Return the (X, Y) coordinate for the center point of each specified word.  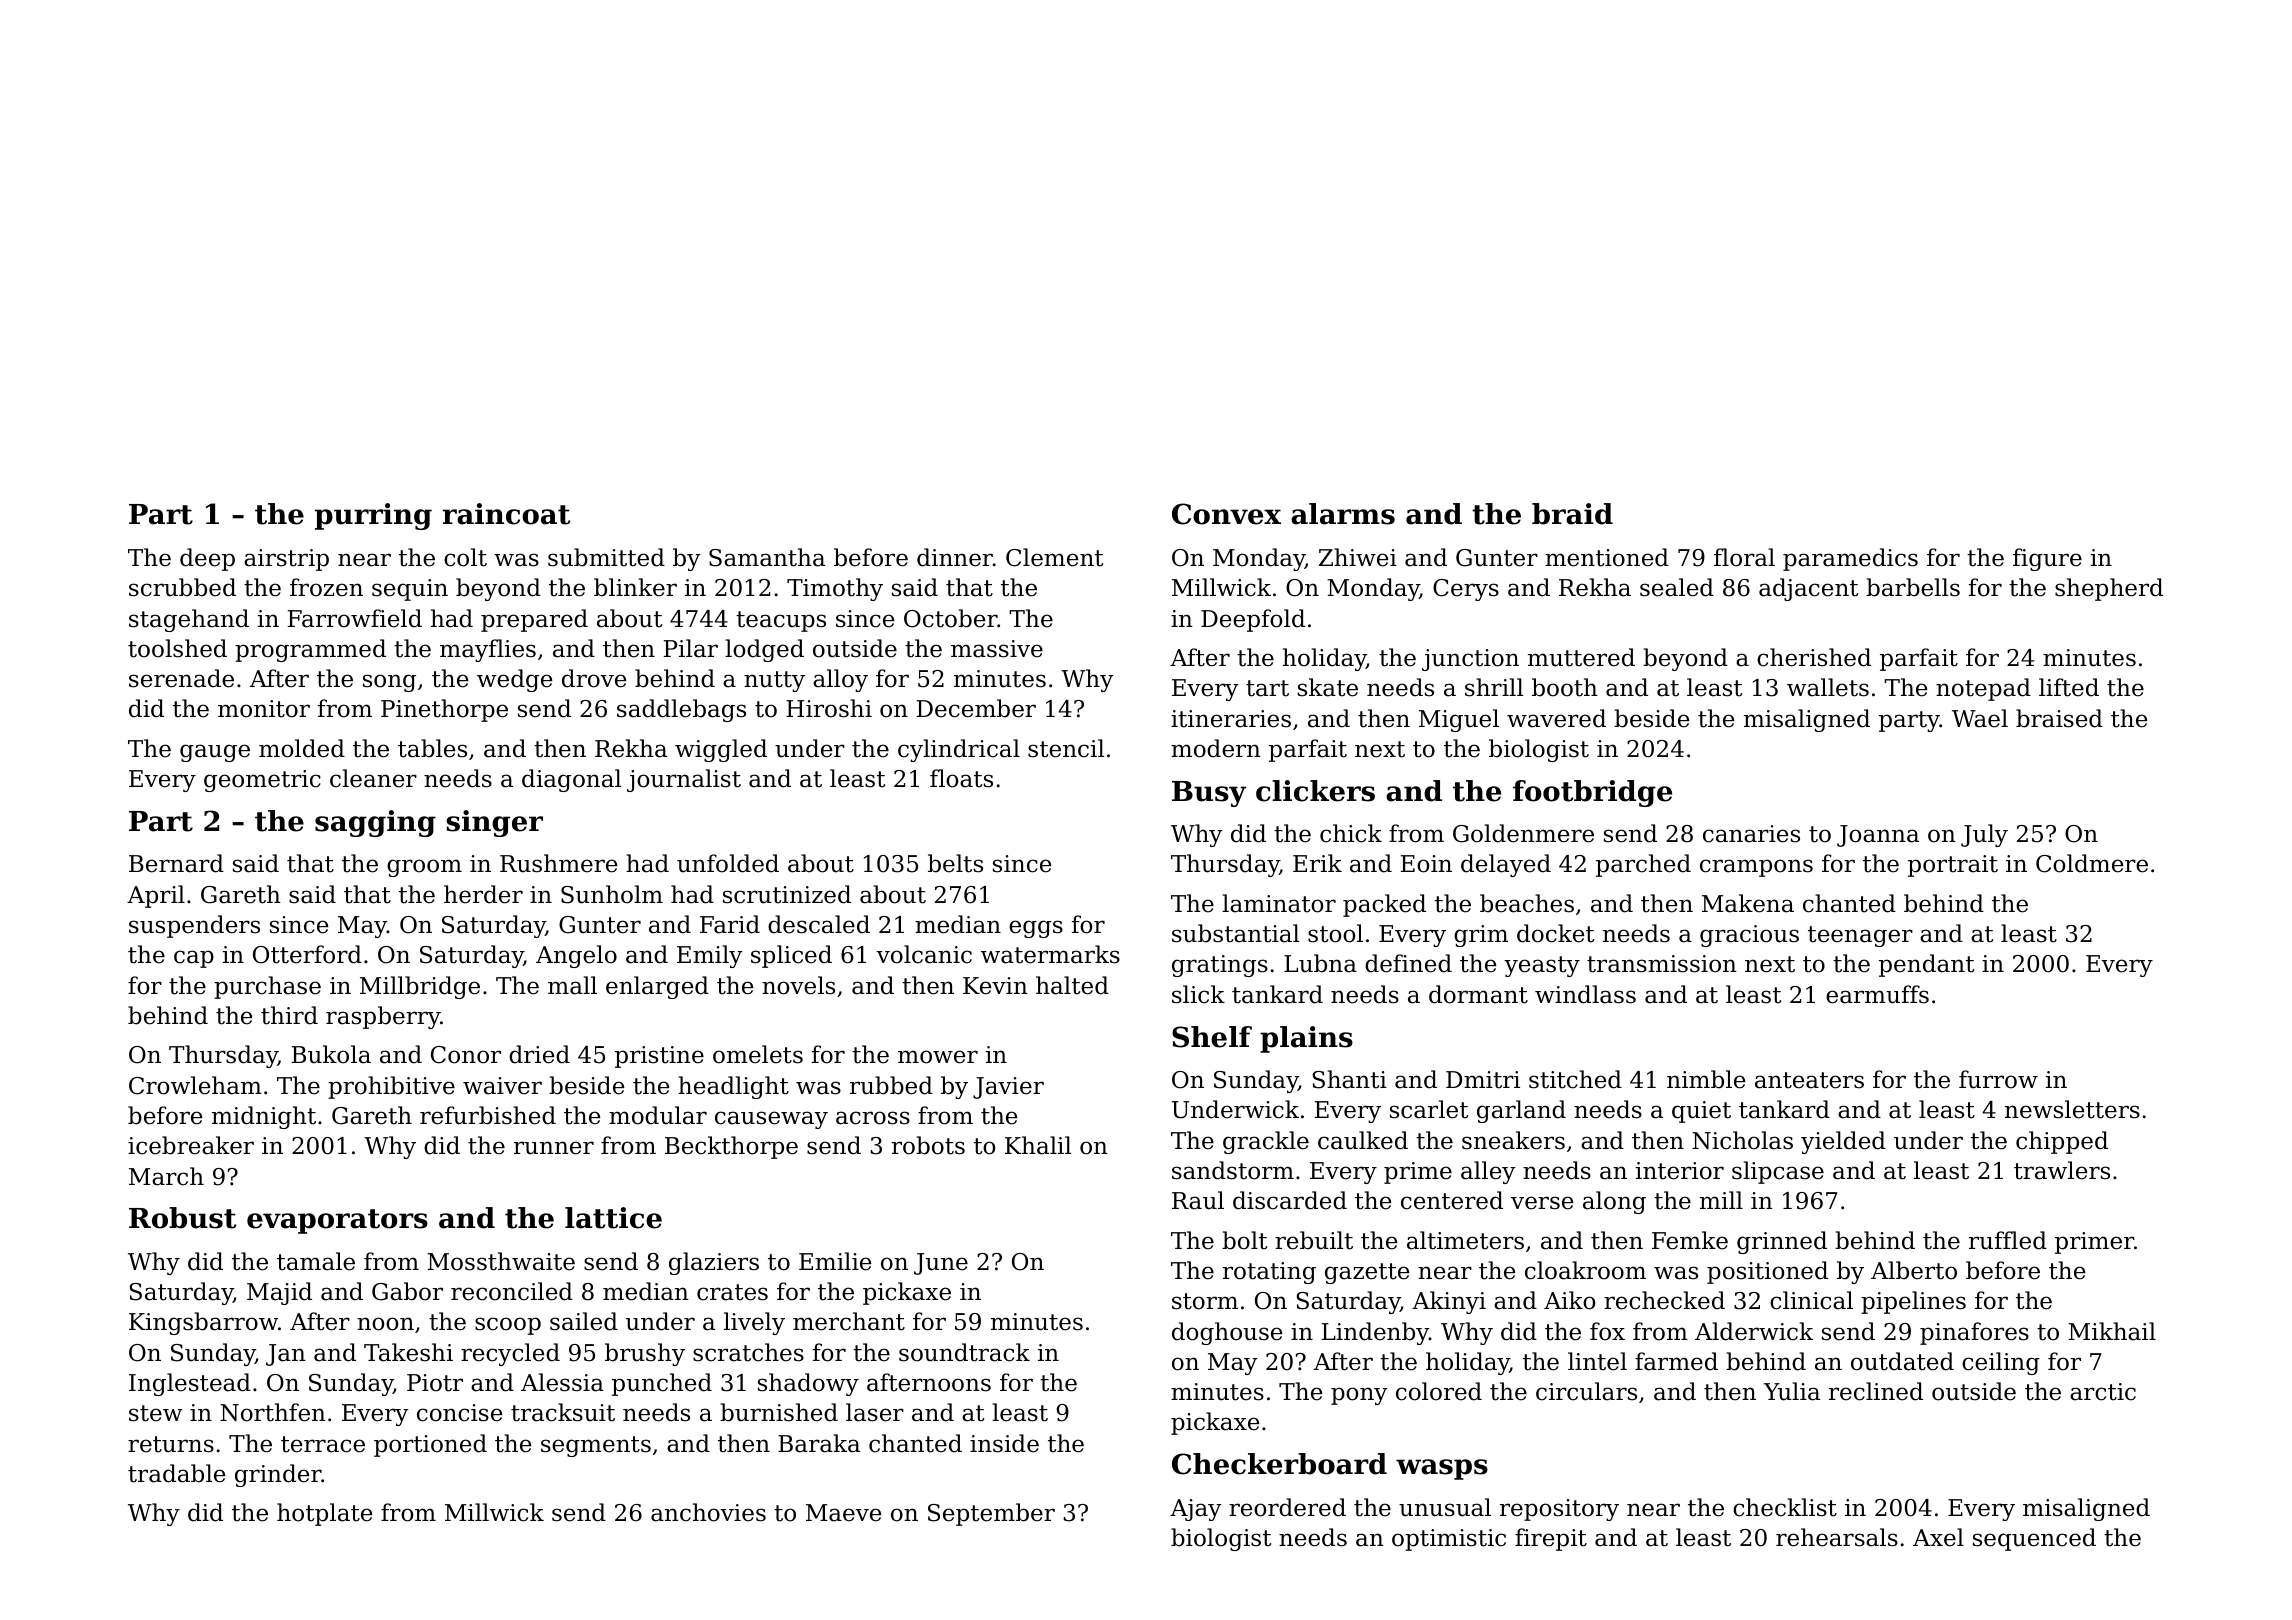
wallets (1828, 687)
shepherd (2109, 589)
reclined (1876, 1391)
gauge (215, 753)
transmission (1662, 964)
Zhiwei (1358, 557)
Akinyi (1449, 1302)
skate (1328, 687)
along (1614, 1202)
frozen (326, 587)
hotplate (324, 1514)
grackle (1266, 1142)
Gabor (407, 1291)
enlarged (657, 987)
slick (1198, 994)
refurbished (488, 1115)
